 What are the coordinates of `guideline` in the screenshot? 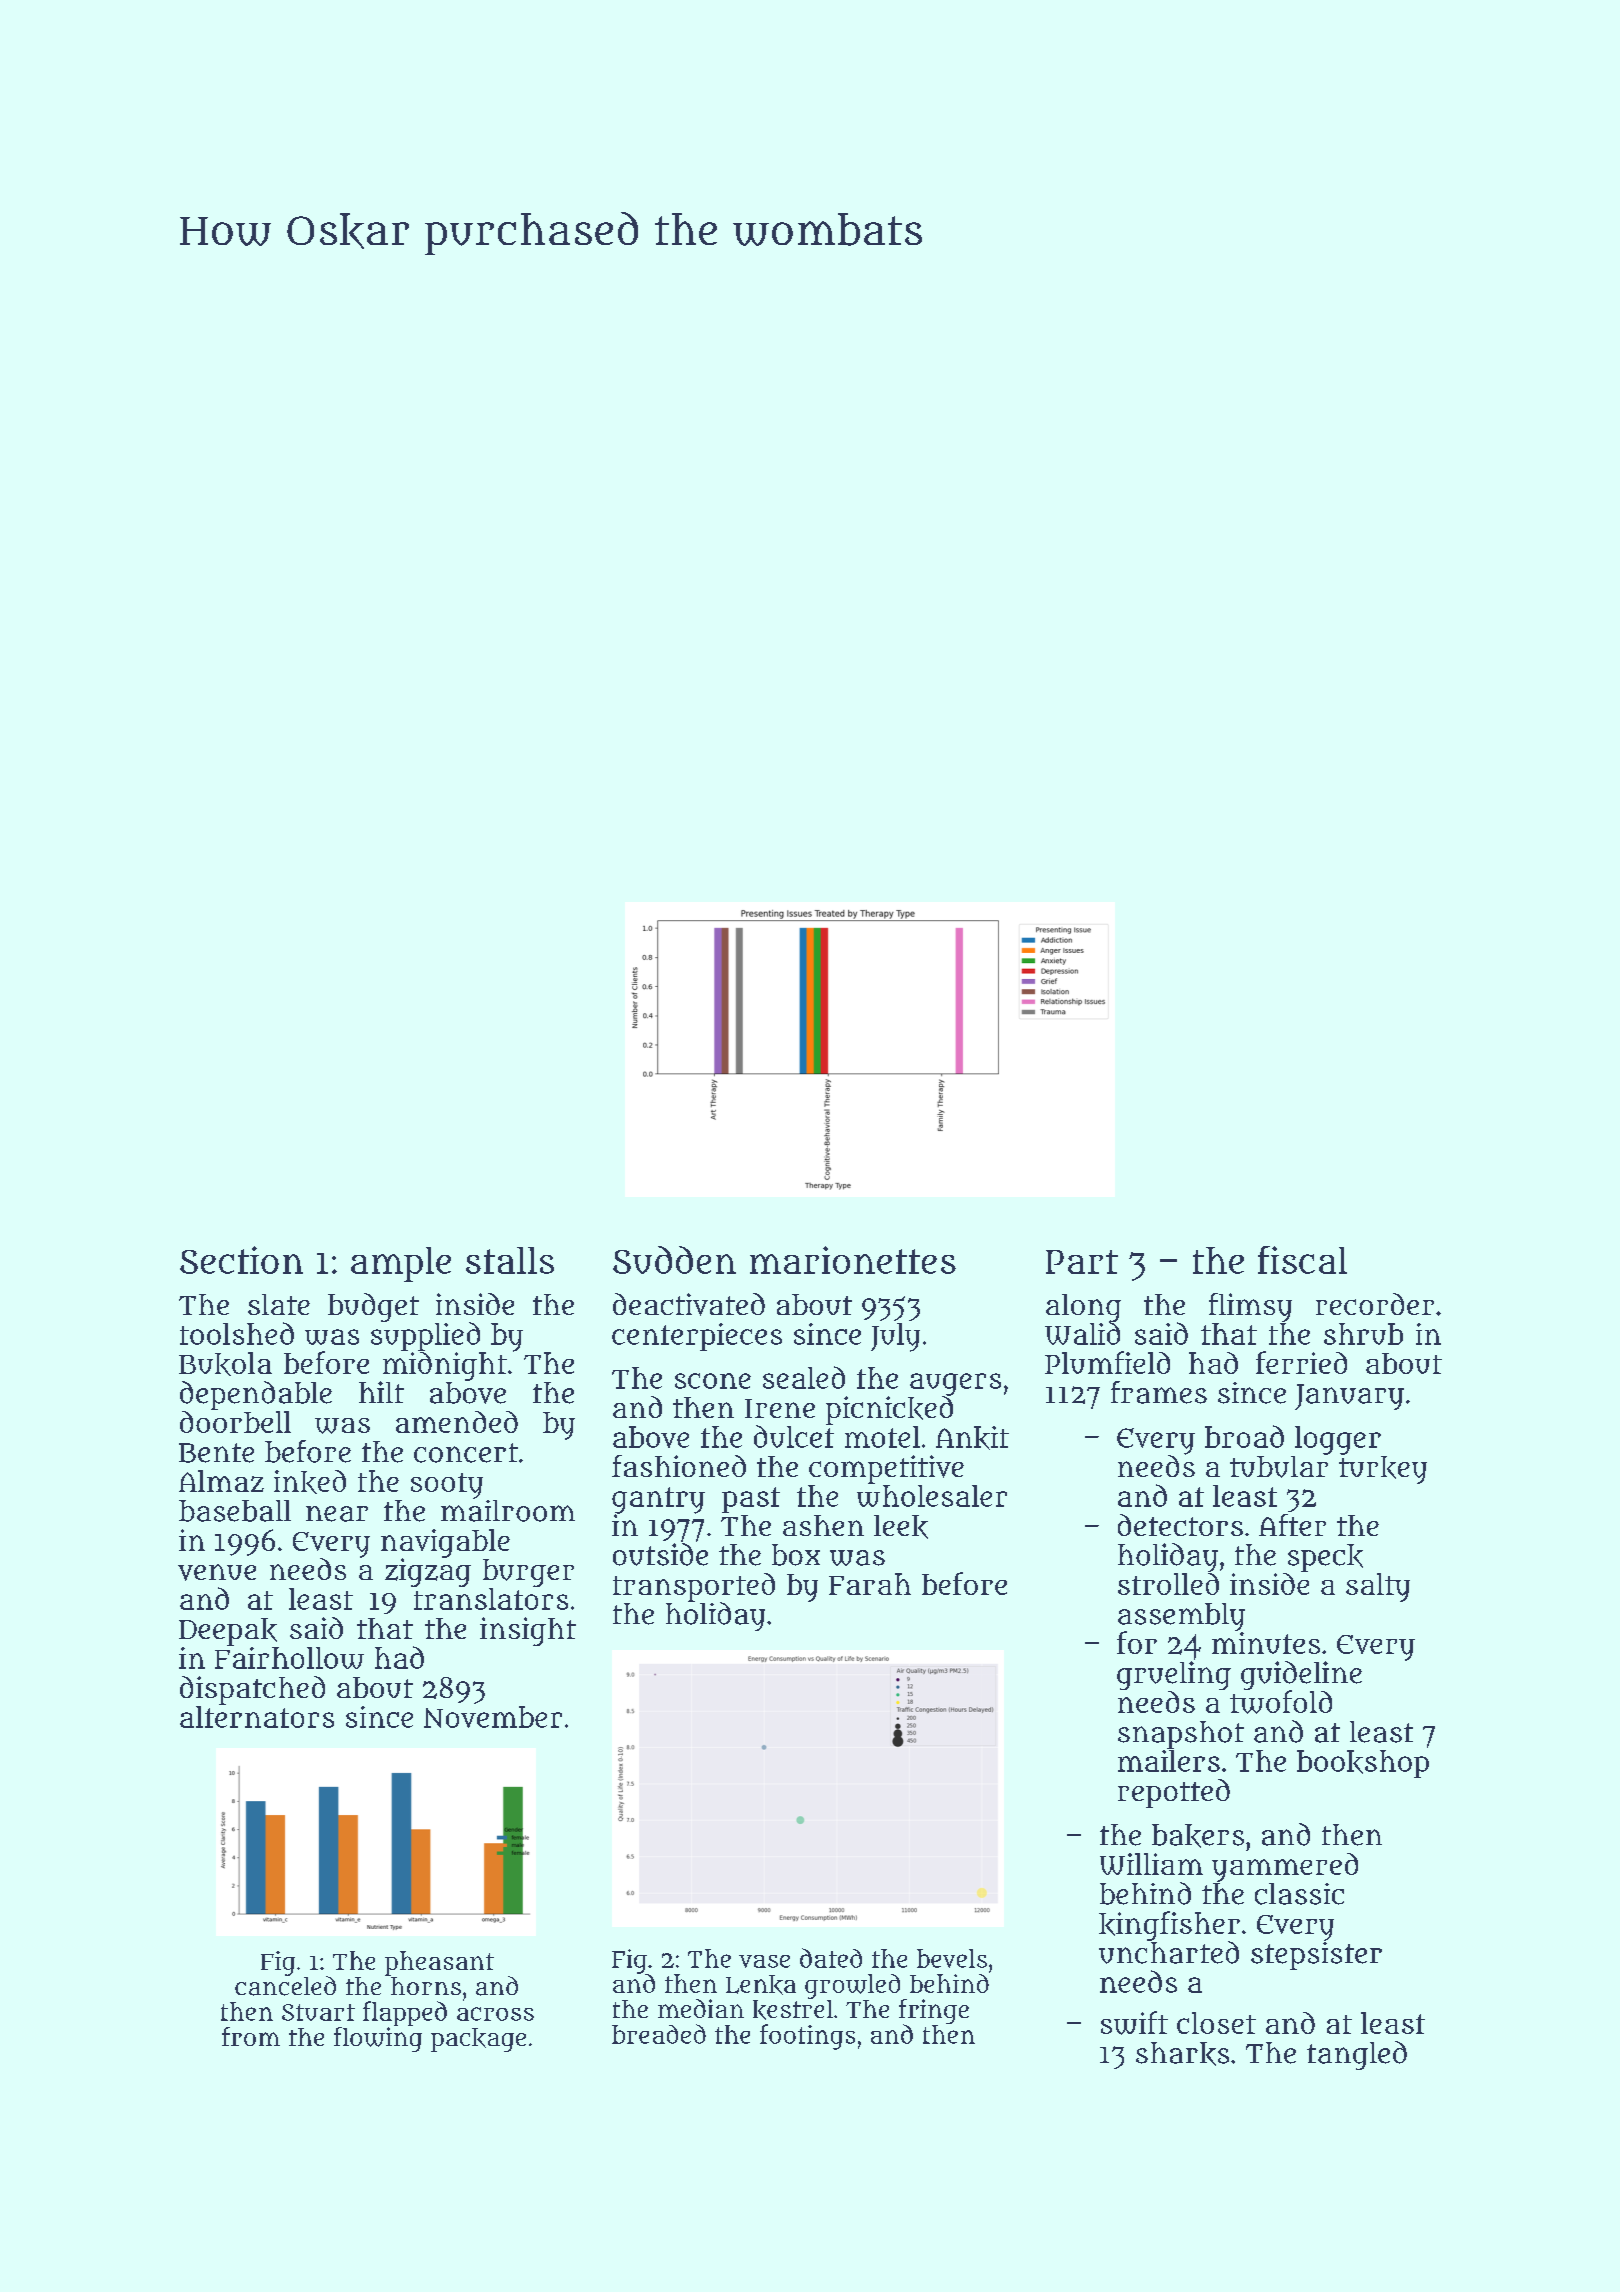 It's located at (1301, 1675).
